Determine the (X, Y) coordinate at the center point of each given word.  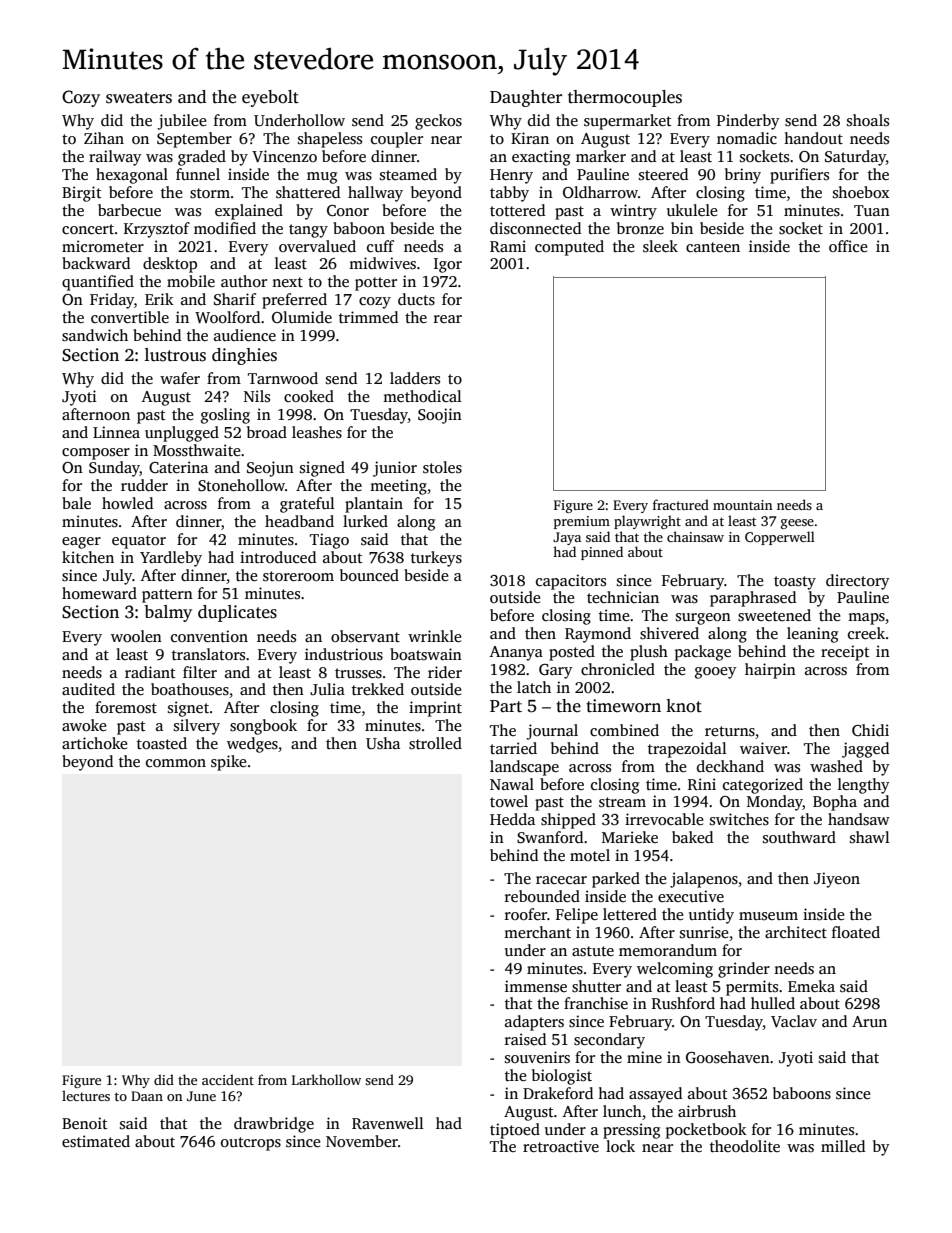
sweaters (139, 98)
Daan (147, 1096)
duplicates (237, 613)
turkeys (436, 559)
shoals (868, 120)
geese (797, 524)
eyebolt (270, 98)
